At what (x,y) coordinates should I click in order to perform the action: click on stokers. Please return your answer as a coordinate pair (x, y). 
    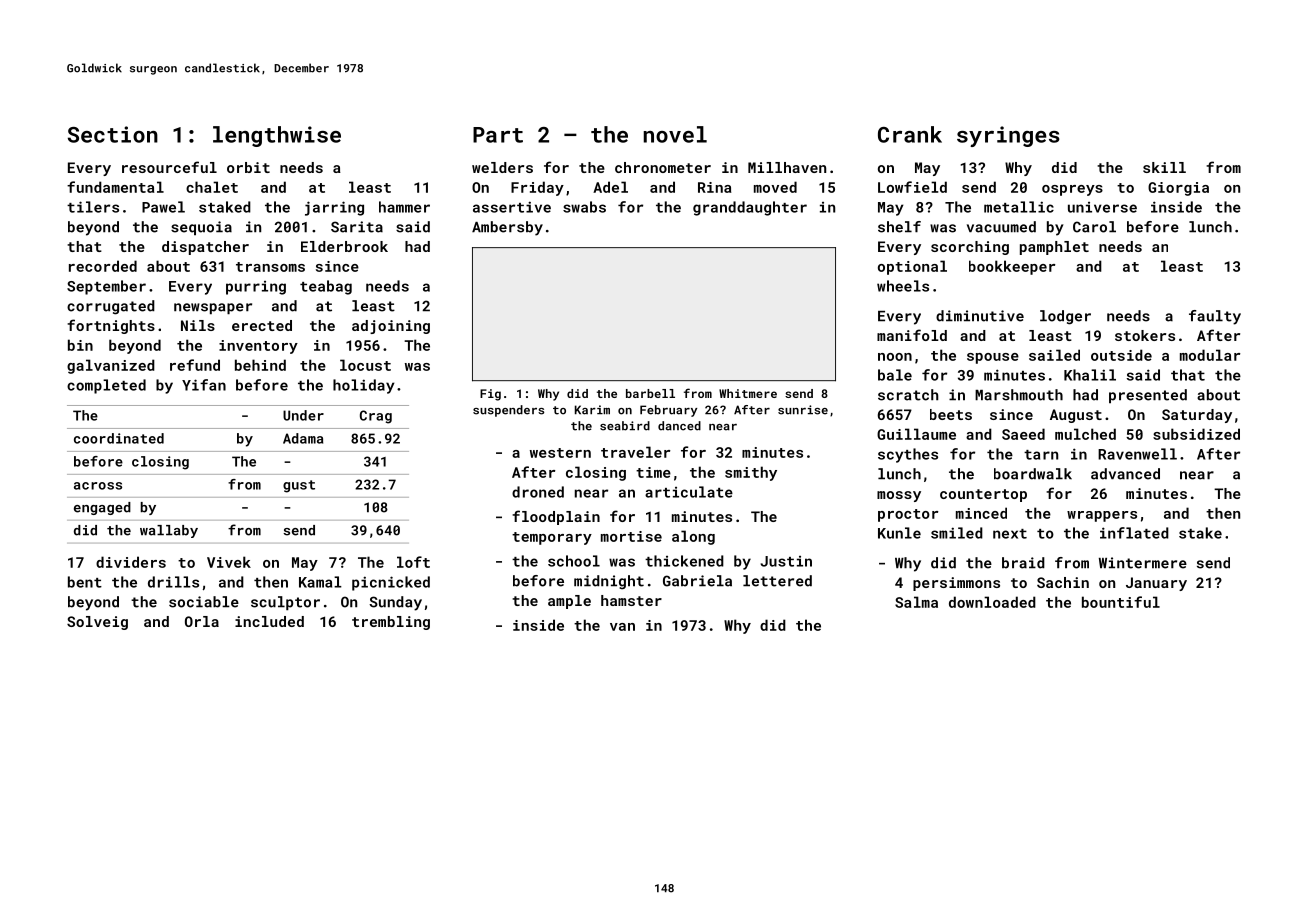
    Looking at the image, I should click on (1145, 335).
